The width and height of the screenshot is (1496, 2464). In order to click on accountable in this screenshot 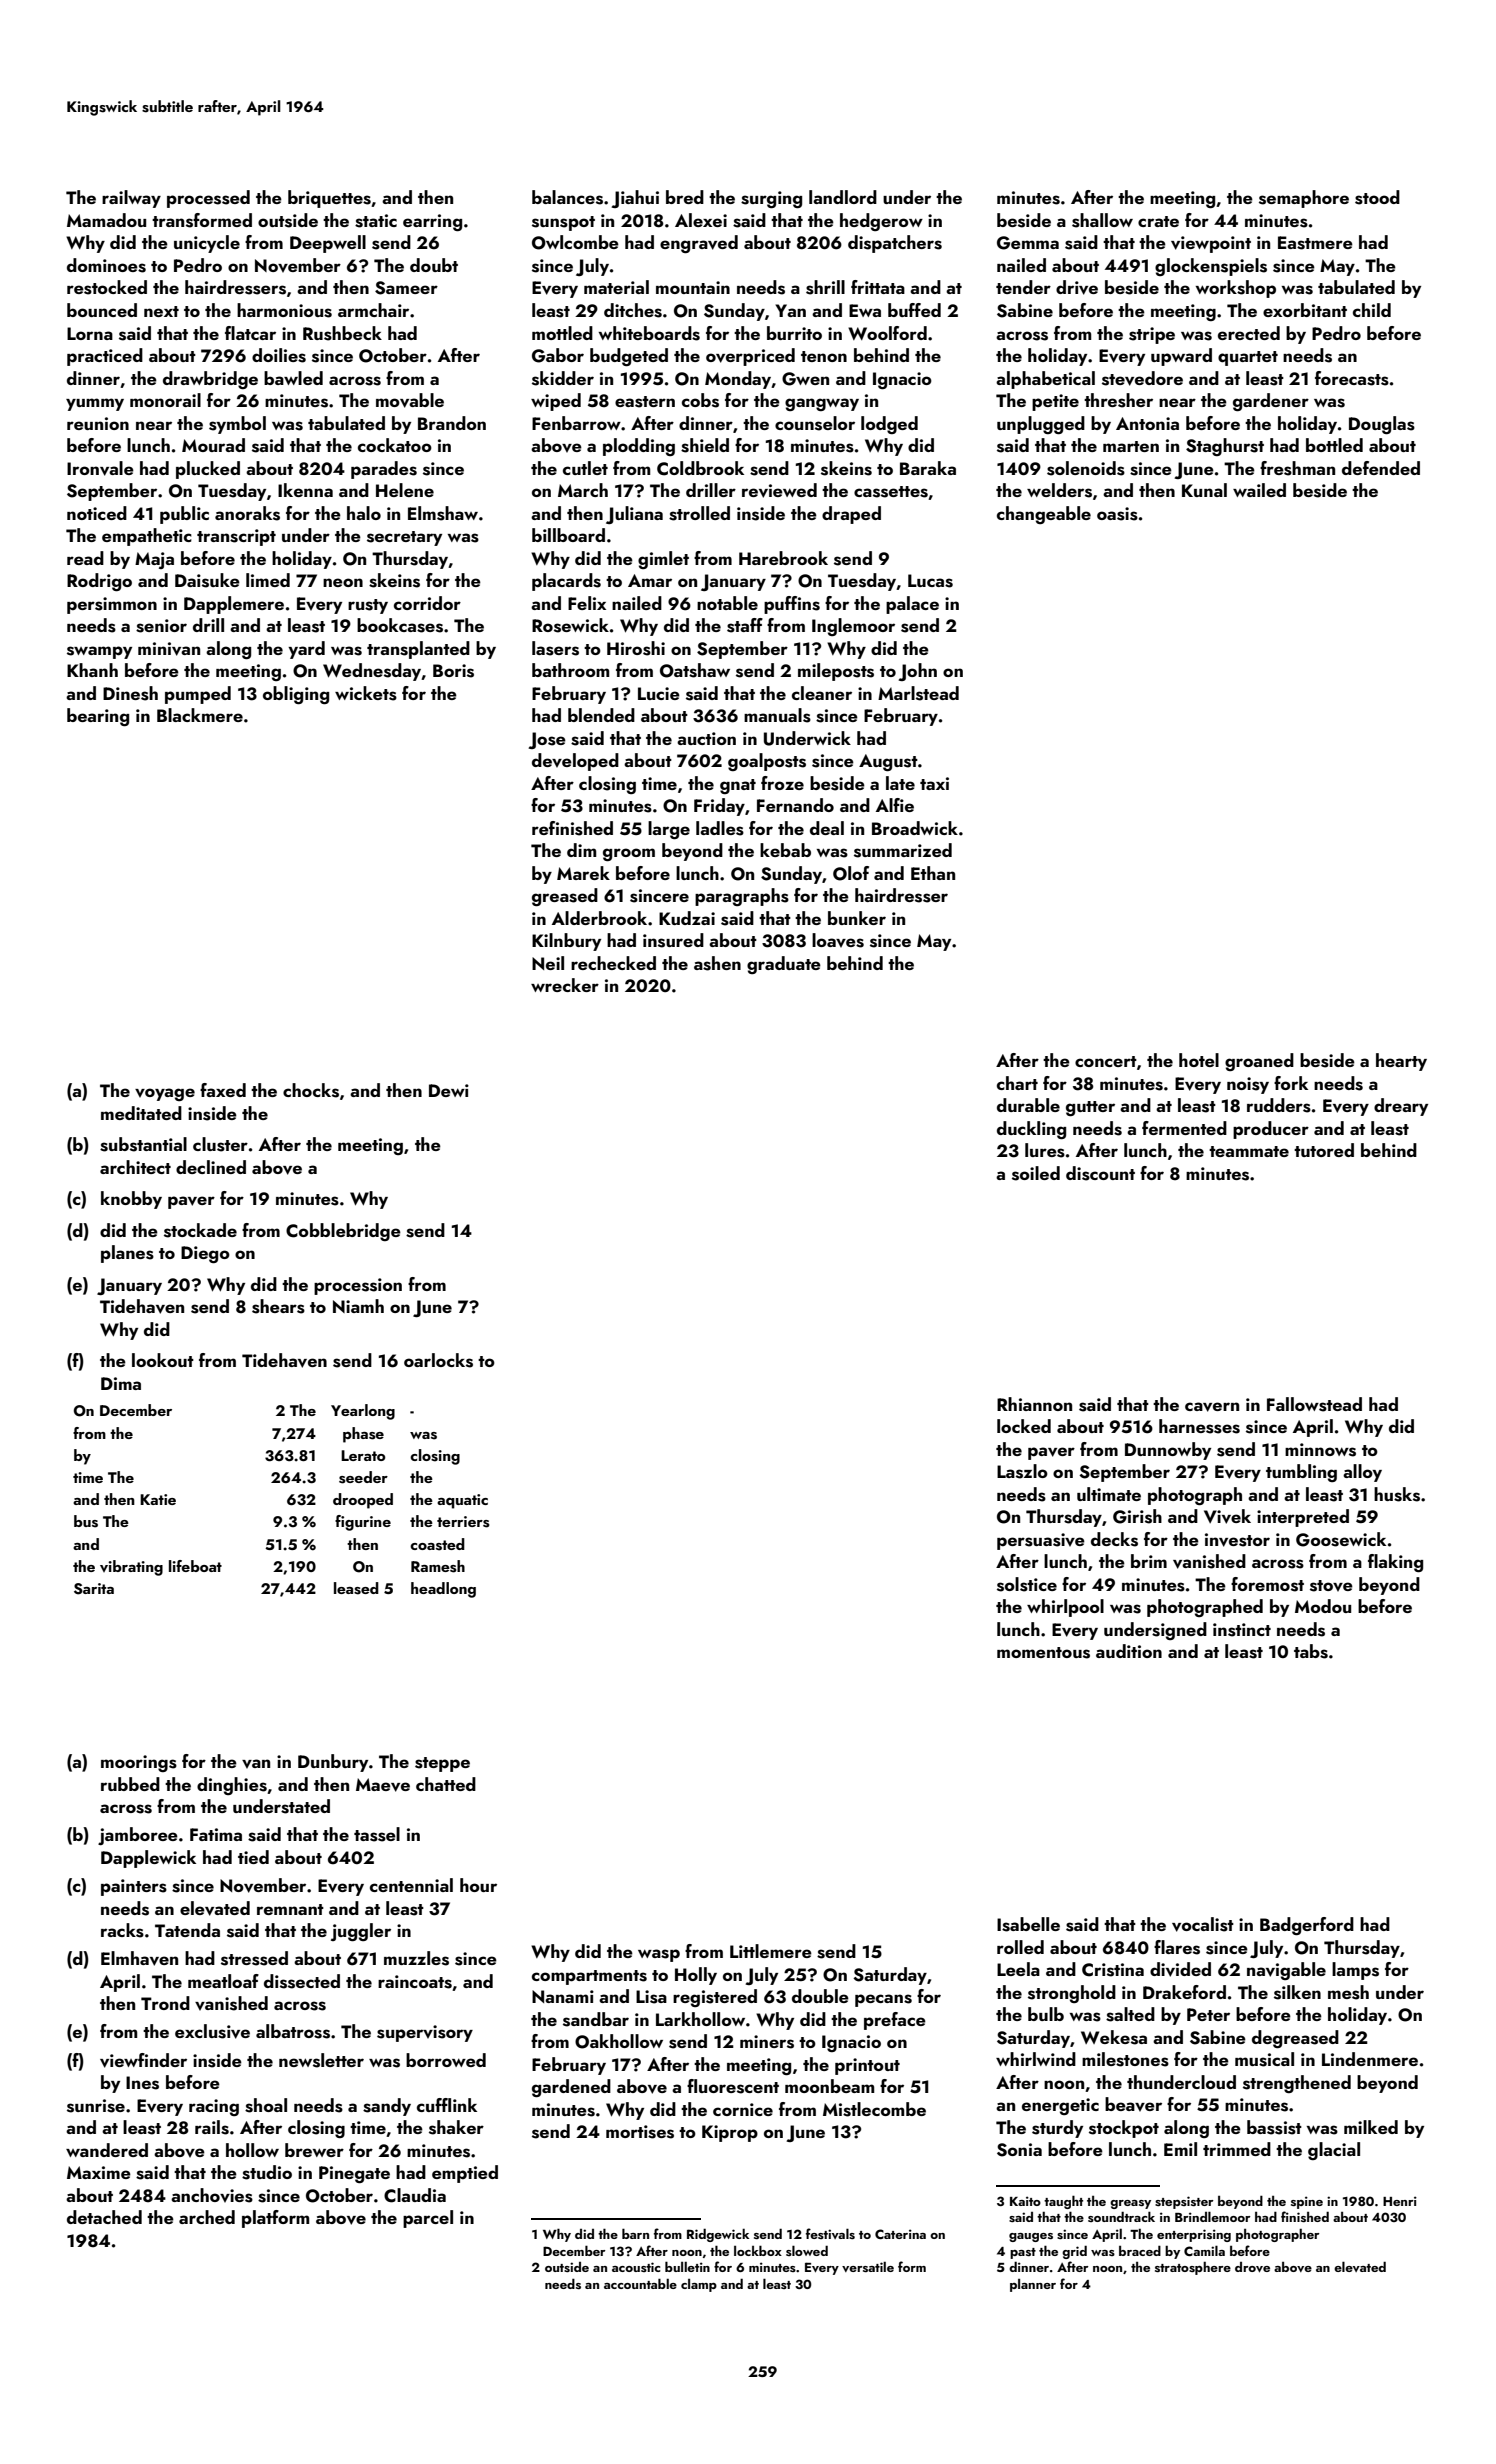, I will do `click(640, 2283)`.
